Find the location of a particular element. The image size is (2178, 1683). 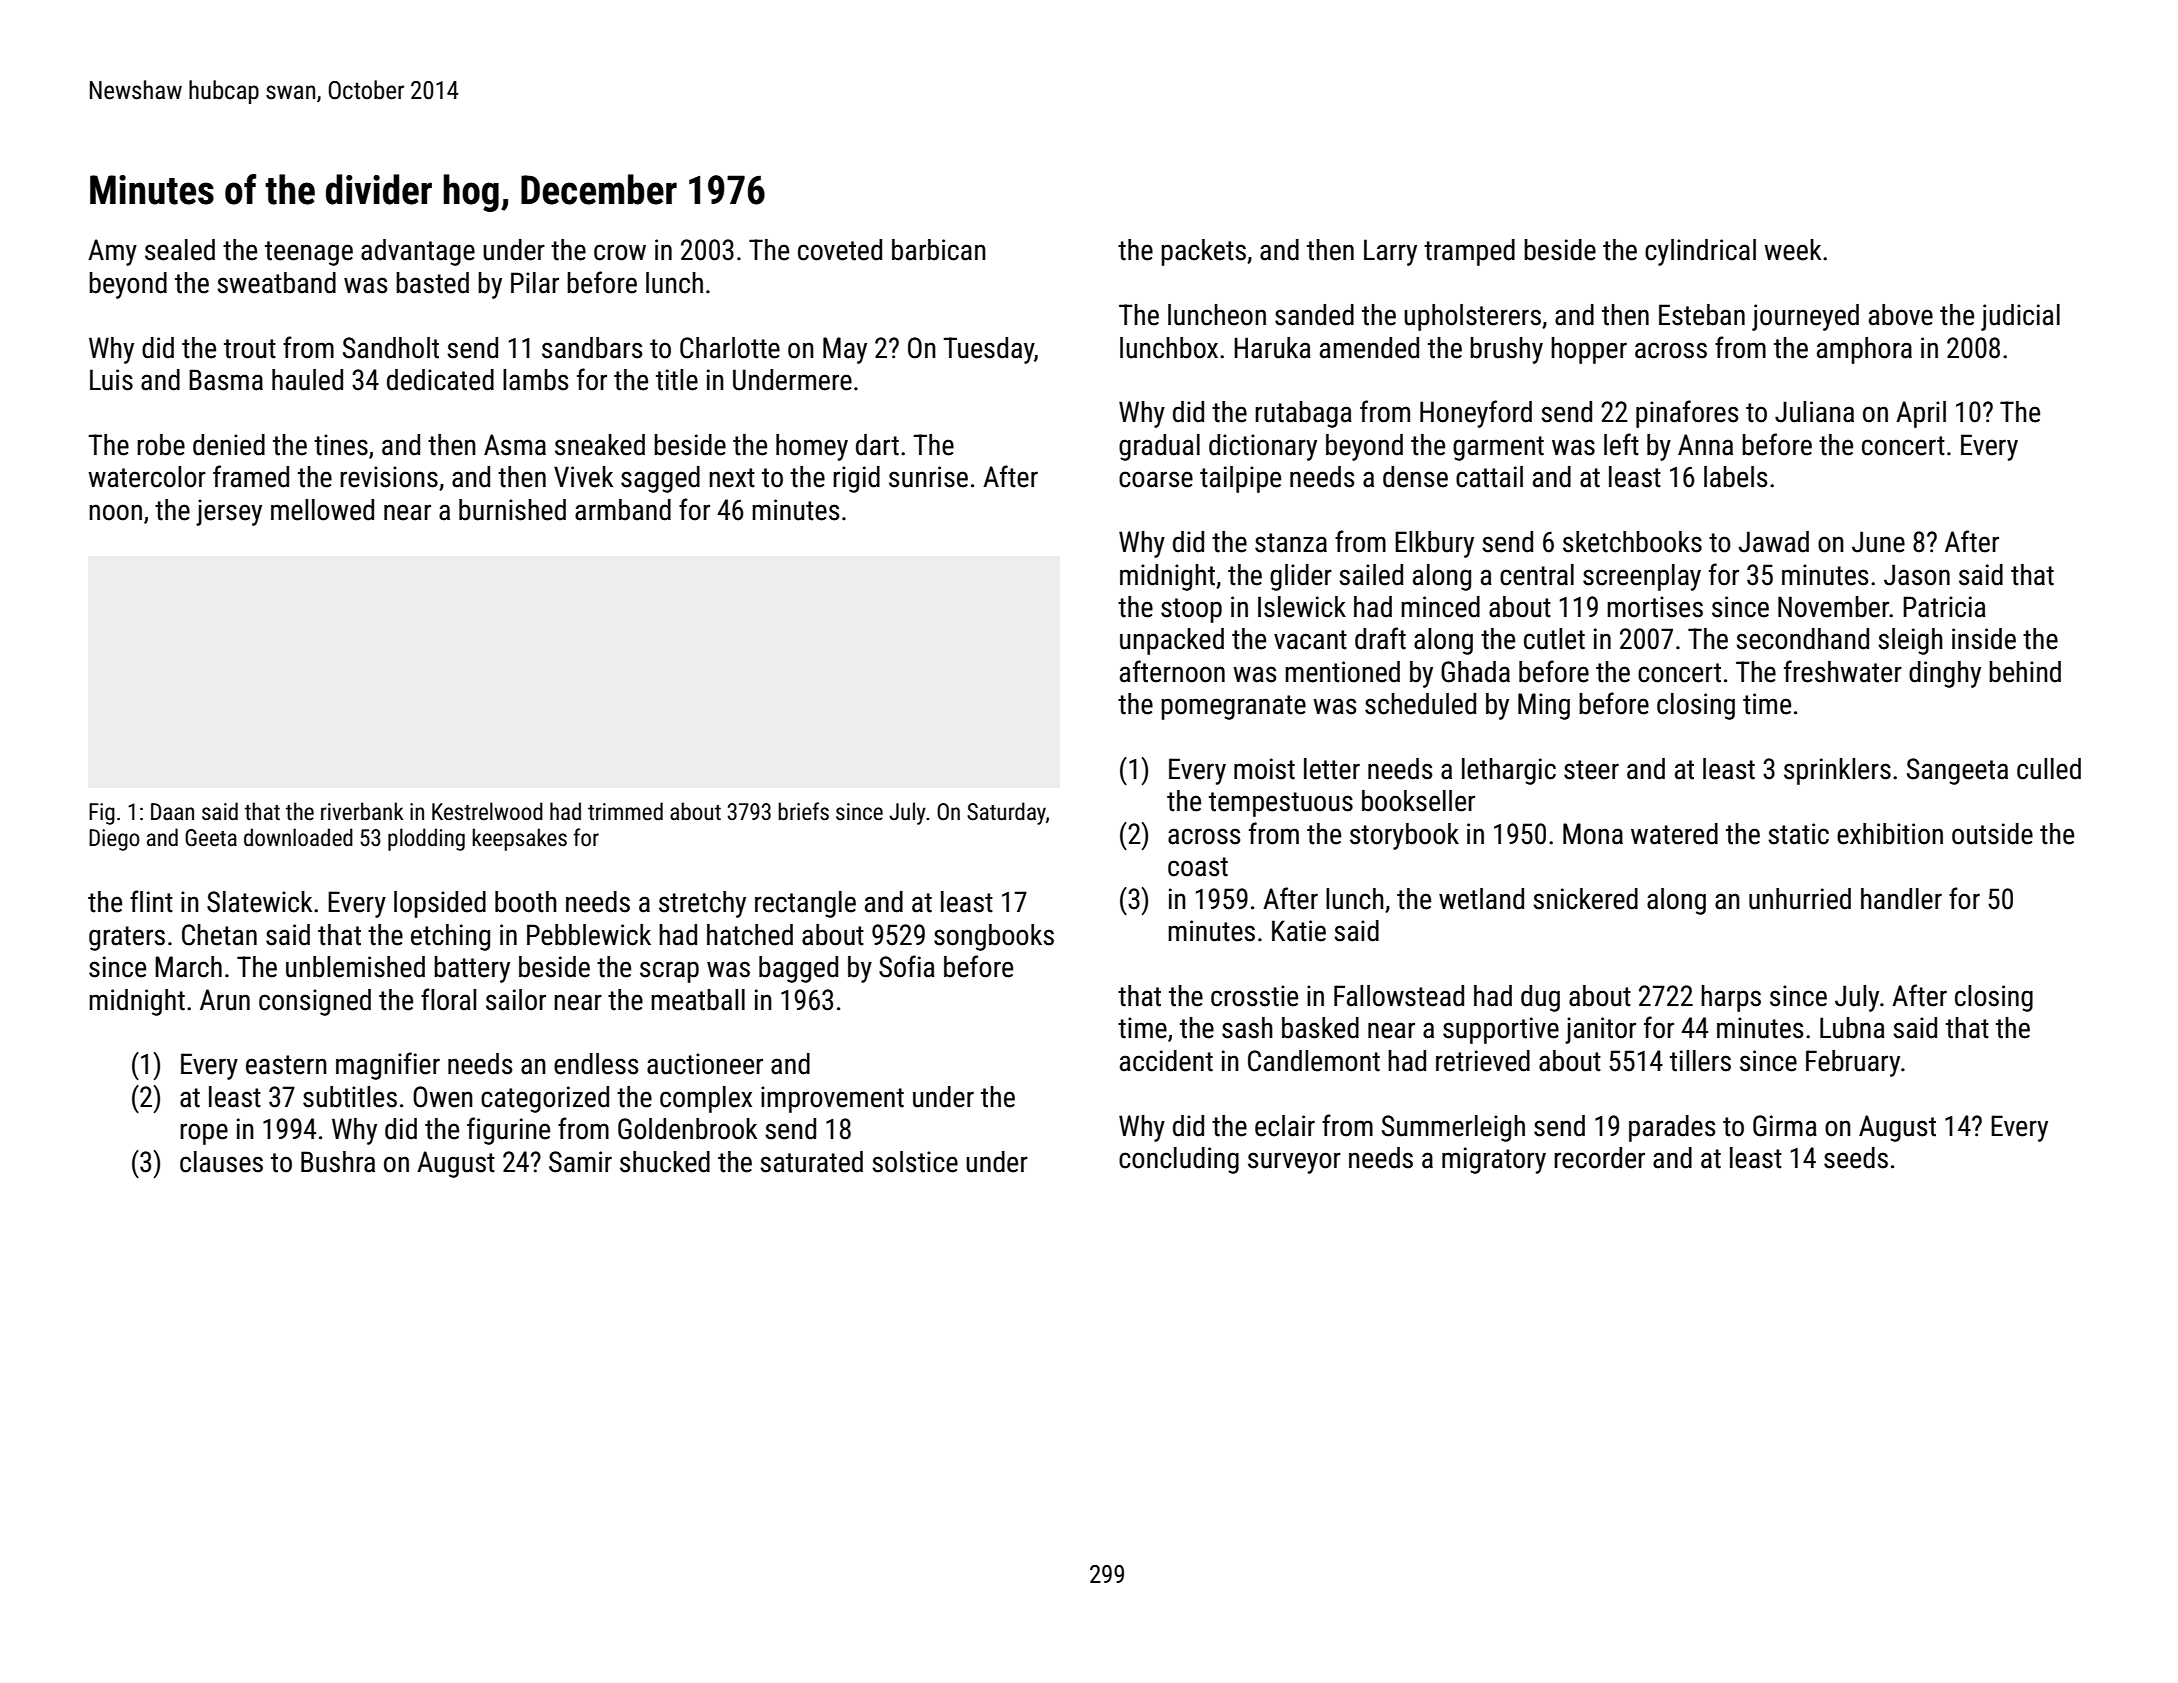

advantage is located at coordinates (418, 252).
